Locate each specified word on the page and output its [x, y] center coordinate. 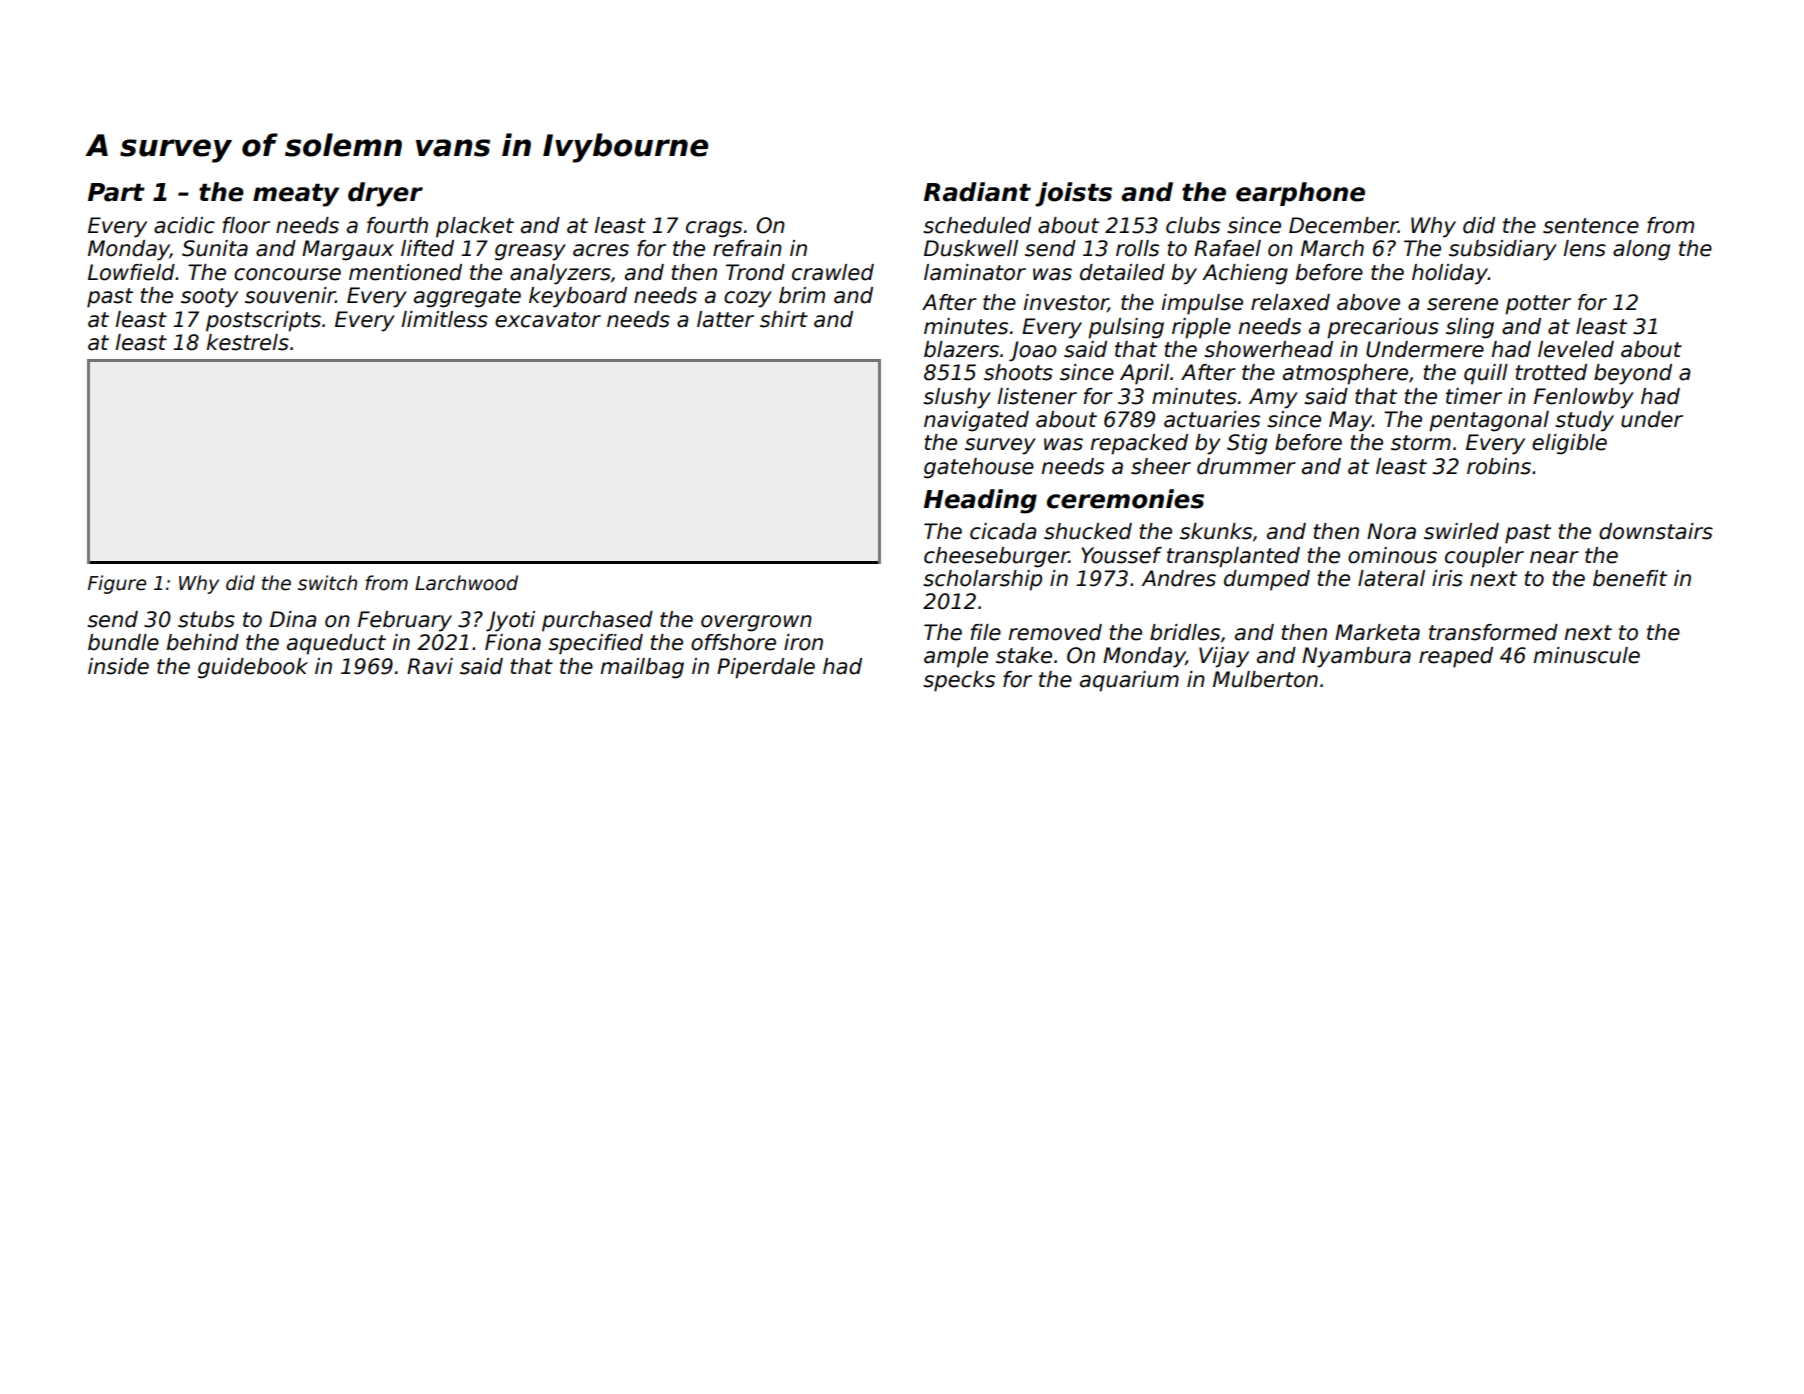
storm [1421, 443]
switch [327, 583]
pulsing [1126, 328]
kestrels [247, 342]
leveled [1576, 349]
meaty [296, 195]
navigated [976, 421]
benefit [1630, 578]
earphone [1300, 194]
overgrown [756, 623]
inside [118, 666]
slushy [957, 398]
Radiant [977, 192]
